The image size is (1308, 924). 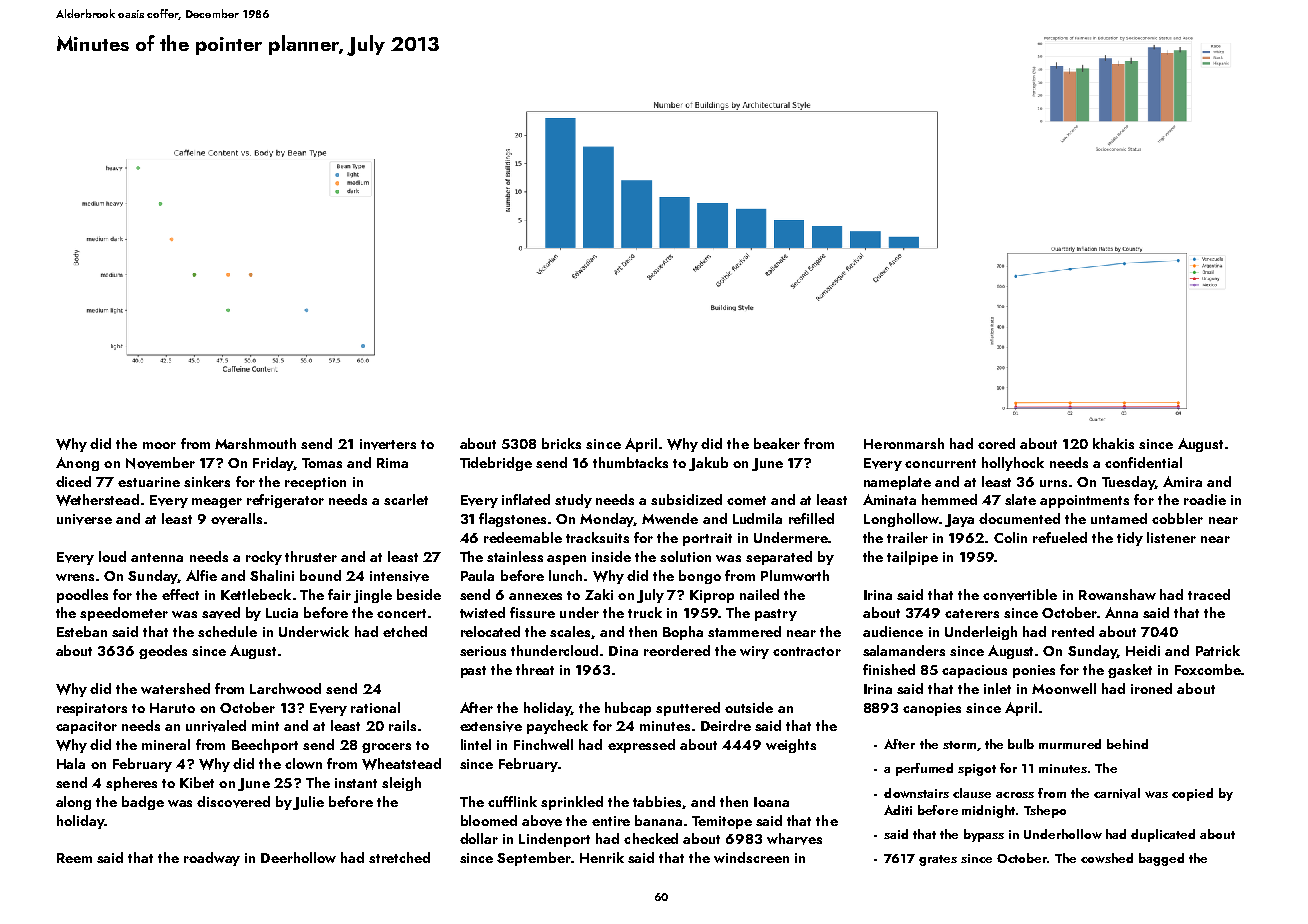 What do you see at coordinates (1117, 594) in the image?
I see `Rowanshaw` at bounding box center [1117, 594].
